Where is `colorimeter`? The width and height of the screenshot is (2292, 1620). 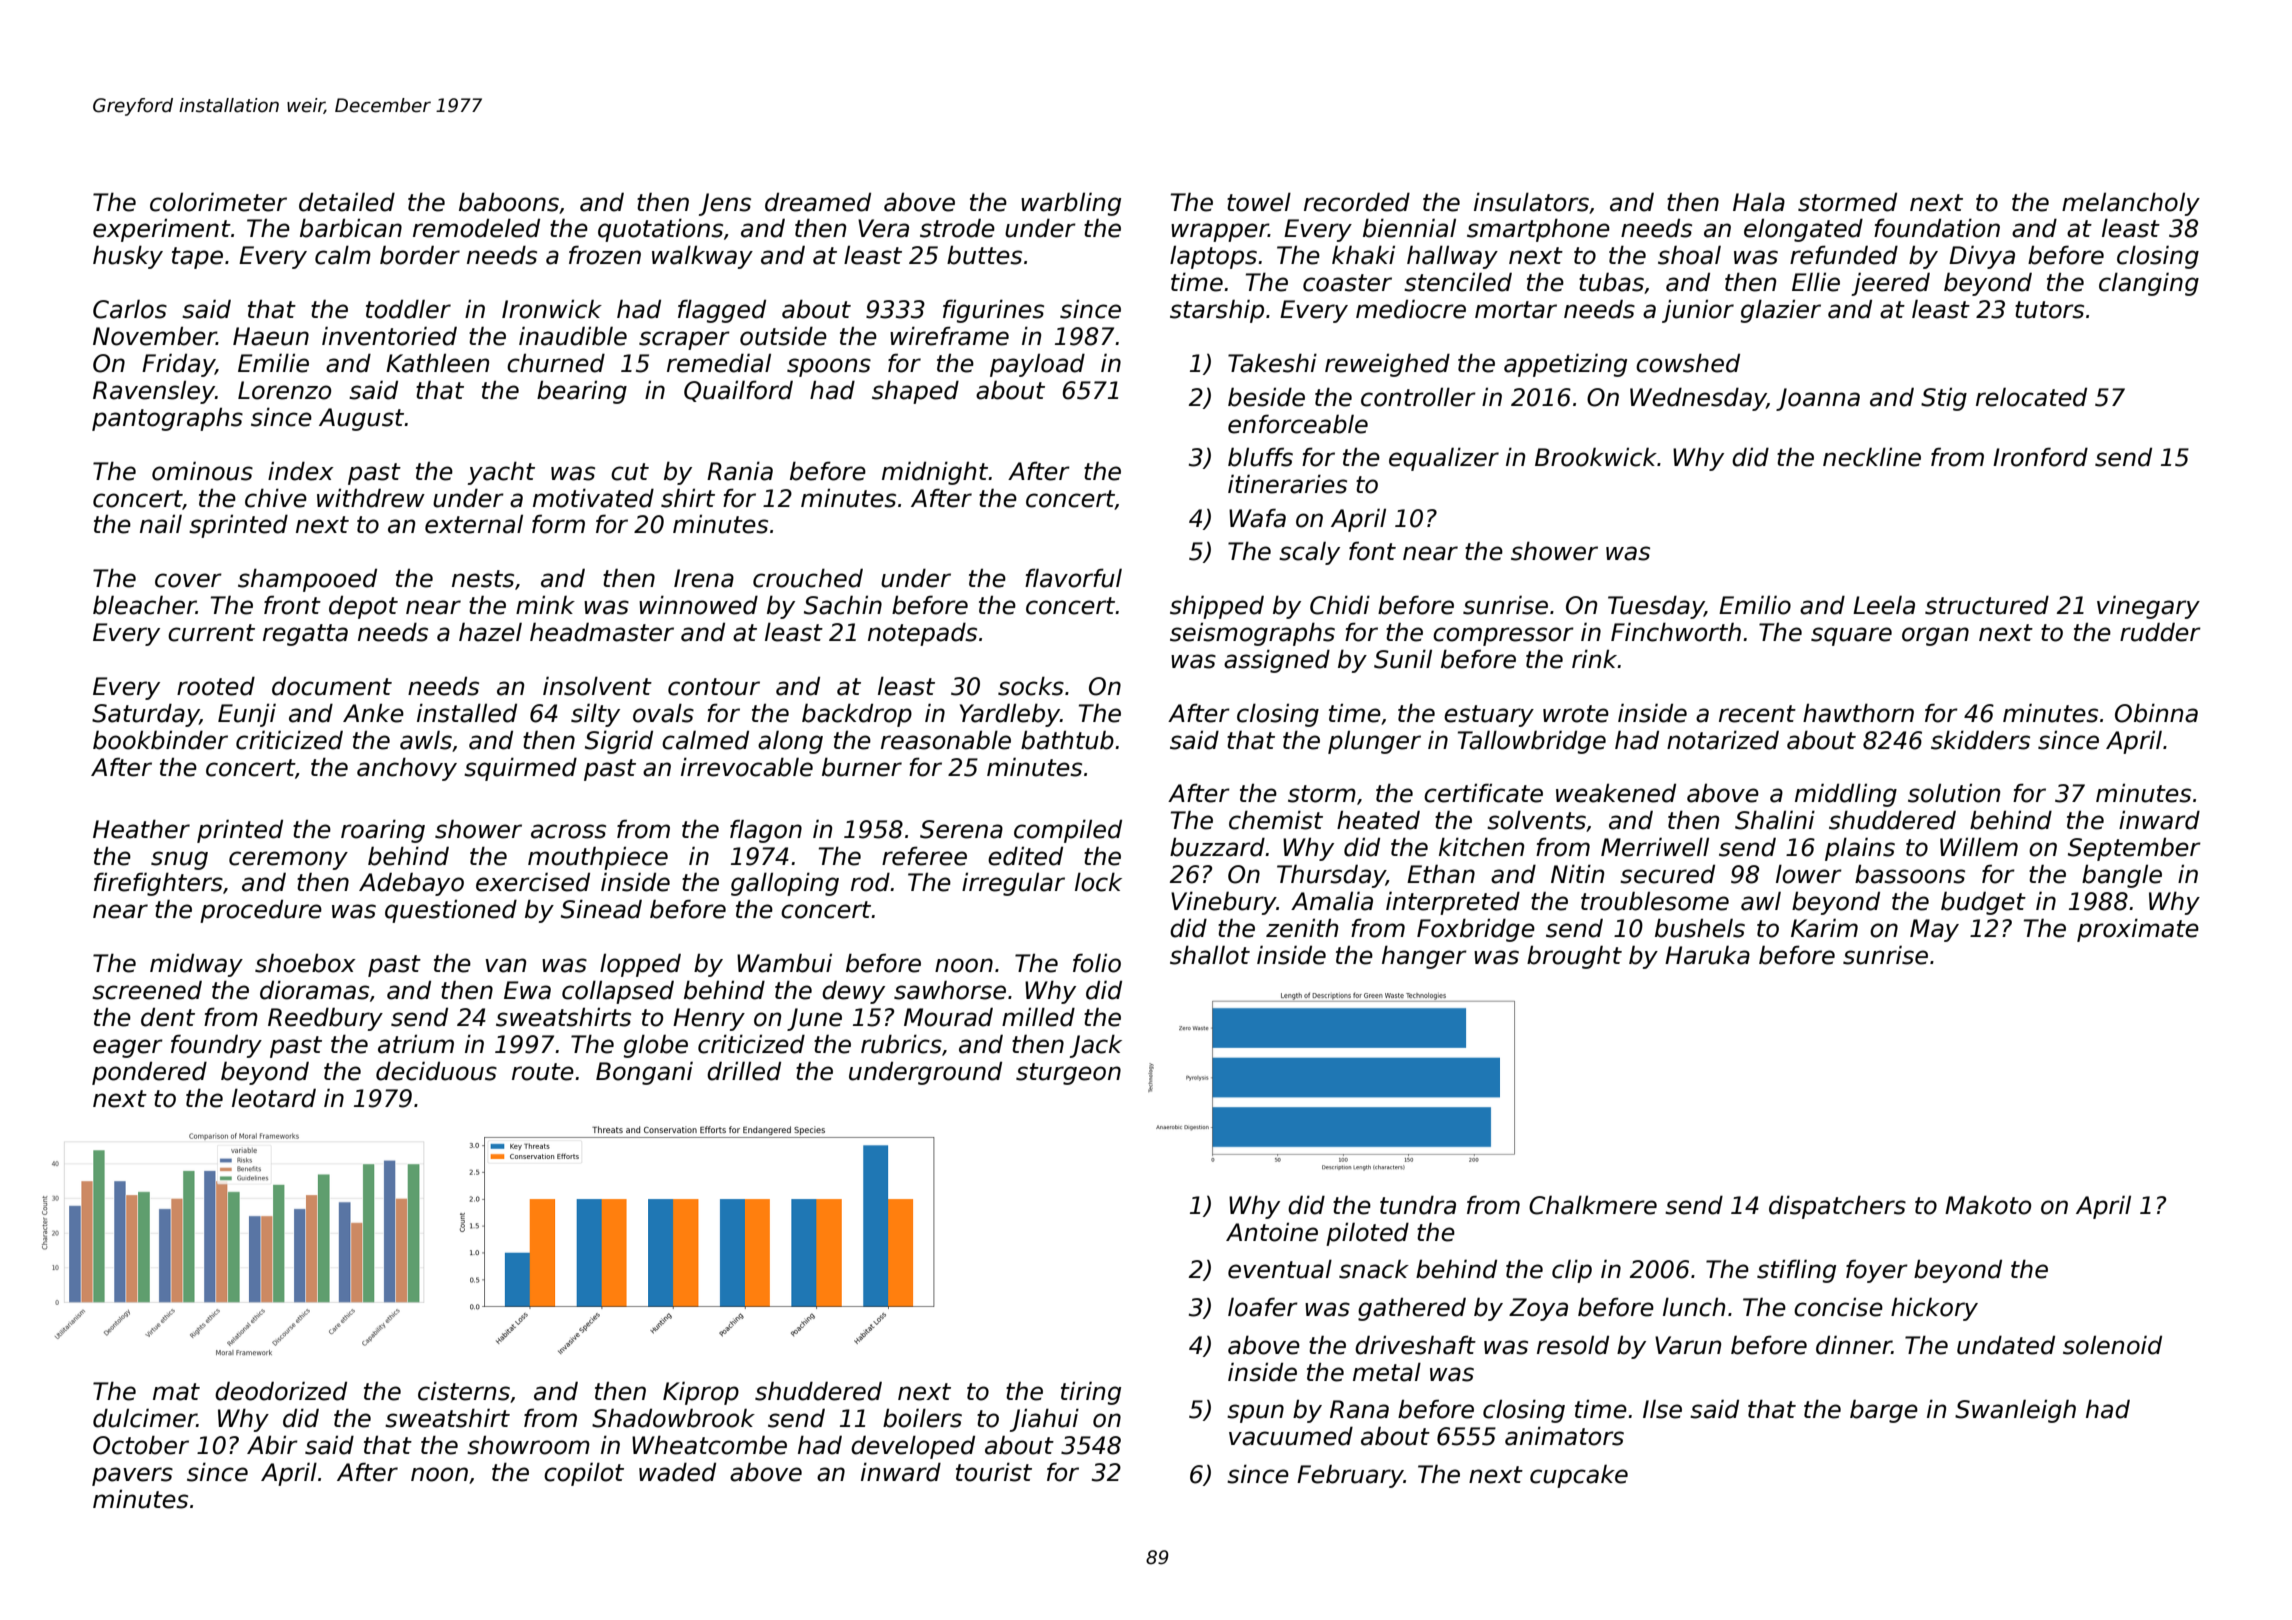 colorimeter is located at coordinates (218, 202).
